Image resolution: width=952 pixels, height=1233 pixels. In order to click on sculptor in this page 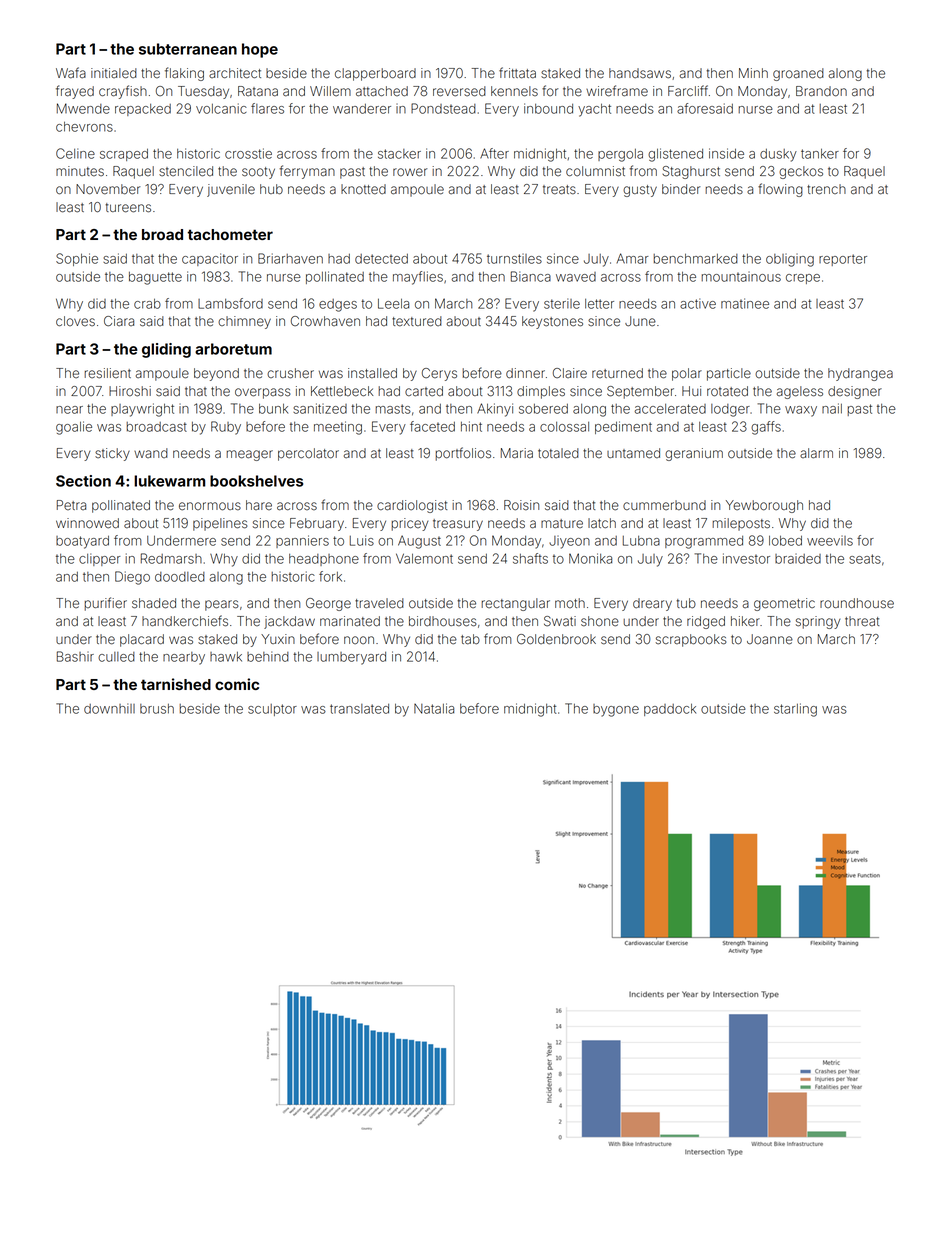, I will do `click(272, 710)`.
